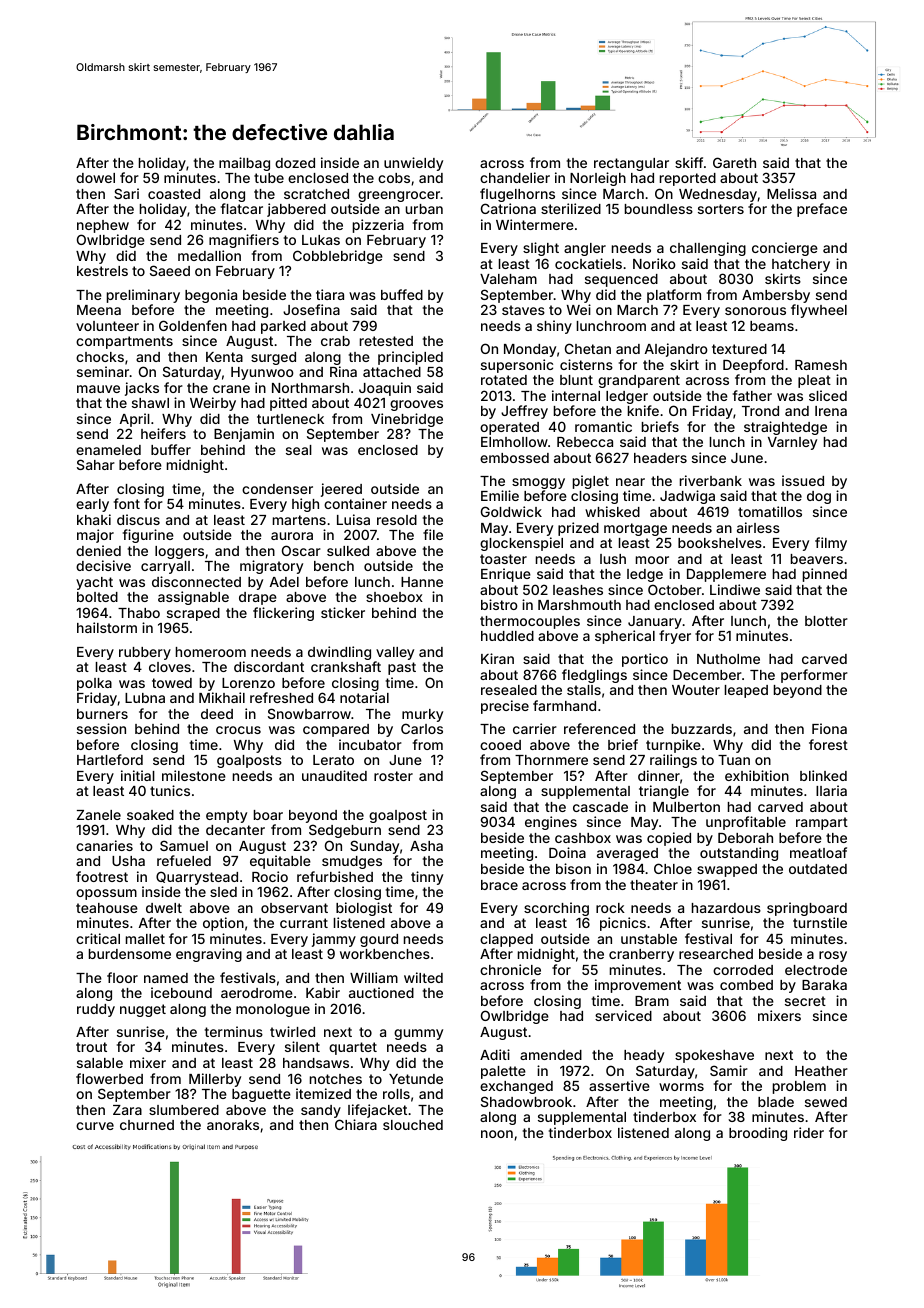 This screenshot has width=924, height=1308. I want to click on sulked, so click(348, 551).
